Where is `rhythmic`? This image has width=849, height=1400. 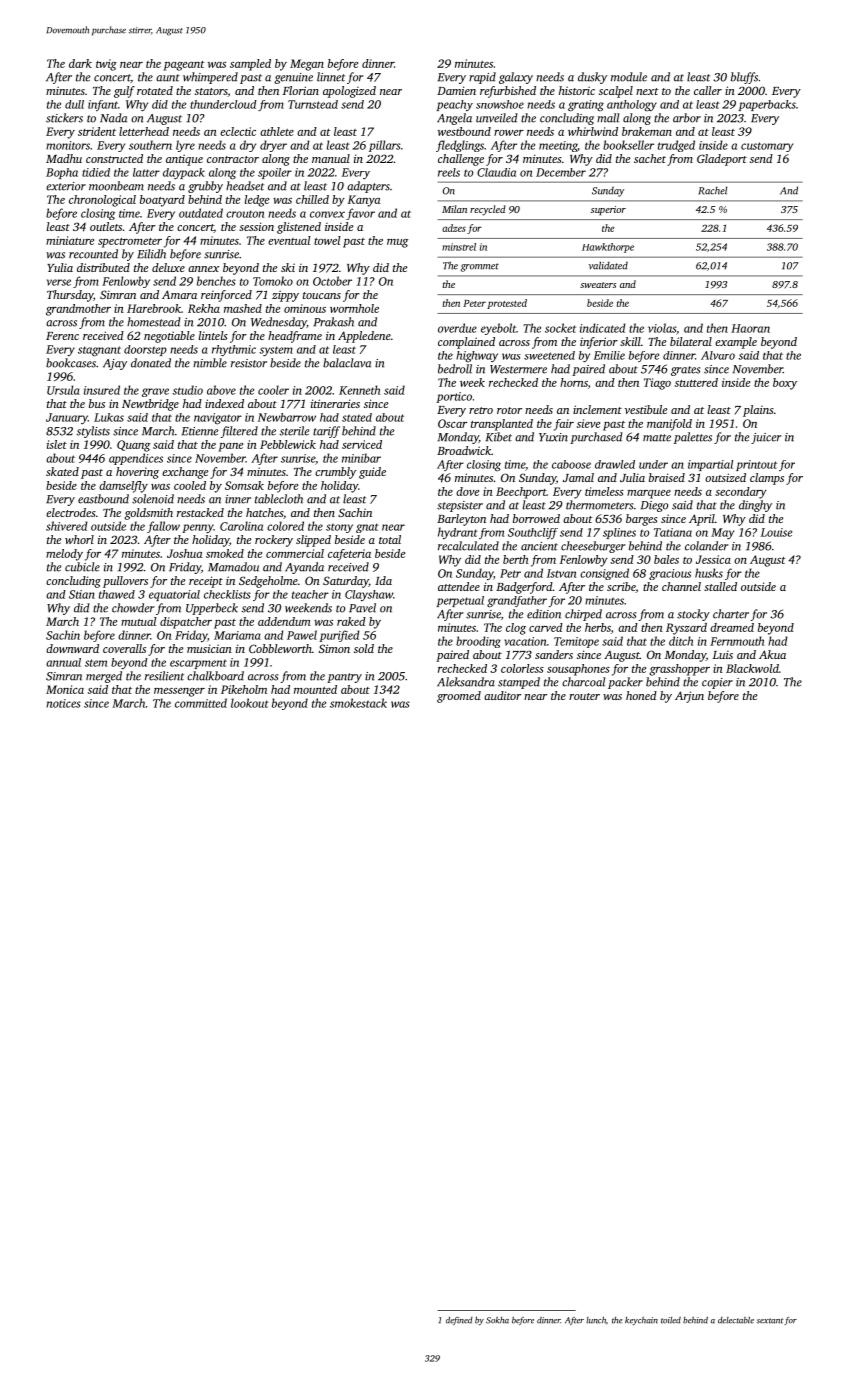 rhythmic is located at coordinates (234, 350).
